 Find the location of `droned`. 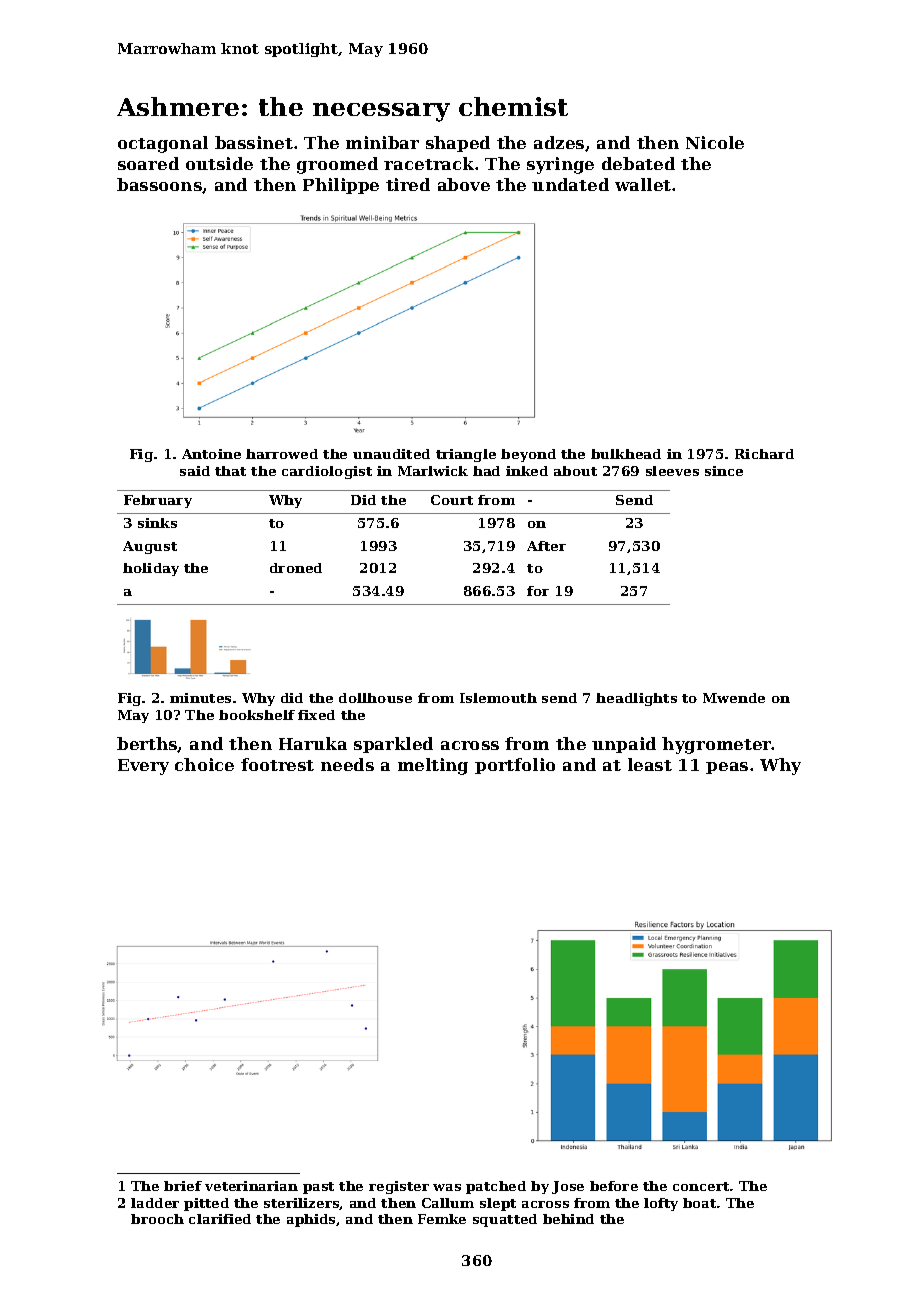

droned is located at coordinates (296, 568).
